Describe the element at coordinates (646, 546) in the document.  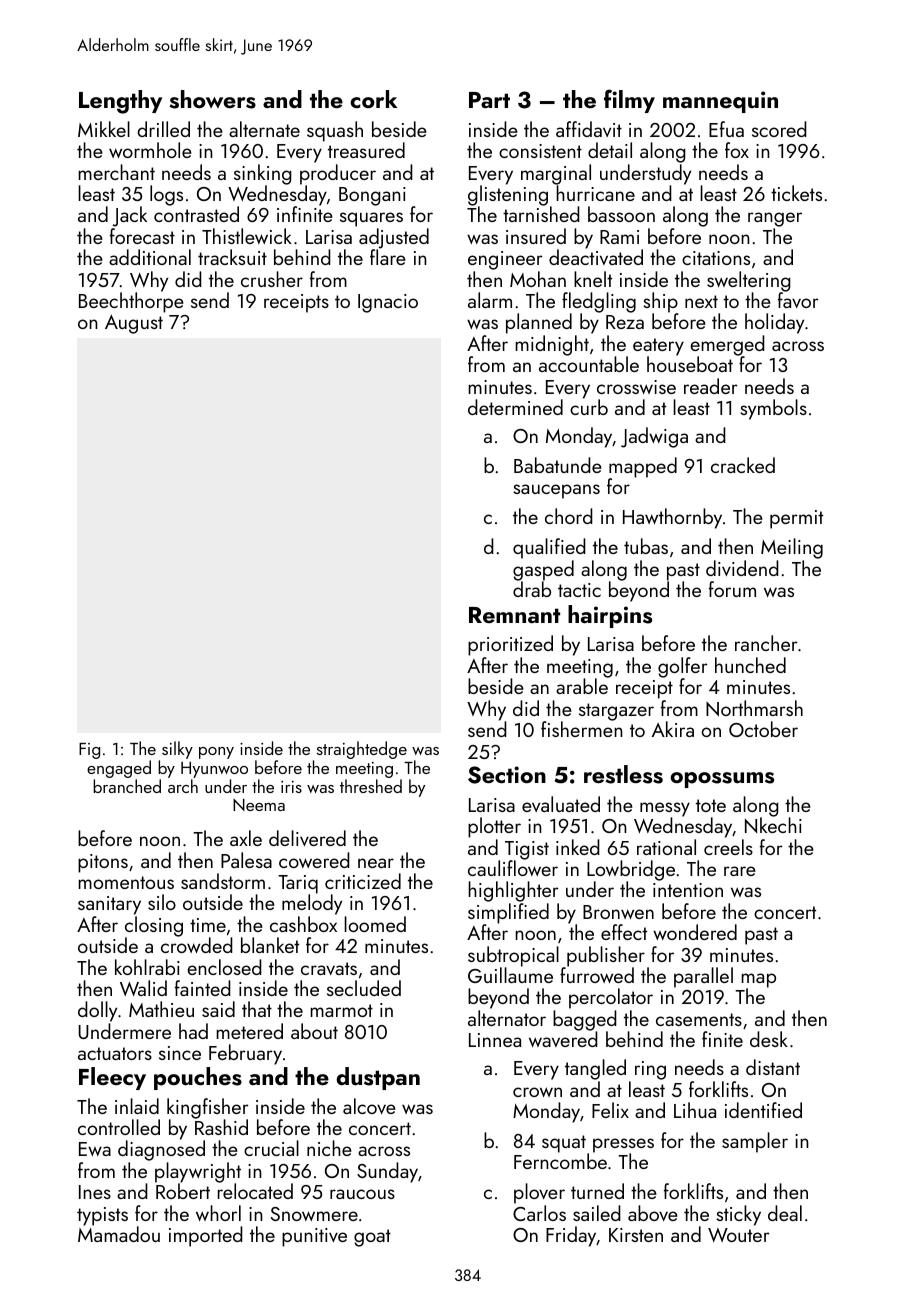
I see `tubas` at that location.
